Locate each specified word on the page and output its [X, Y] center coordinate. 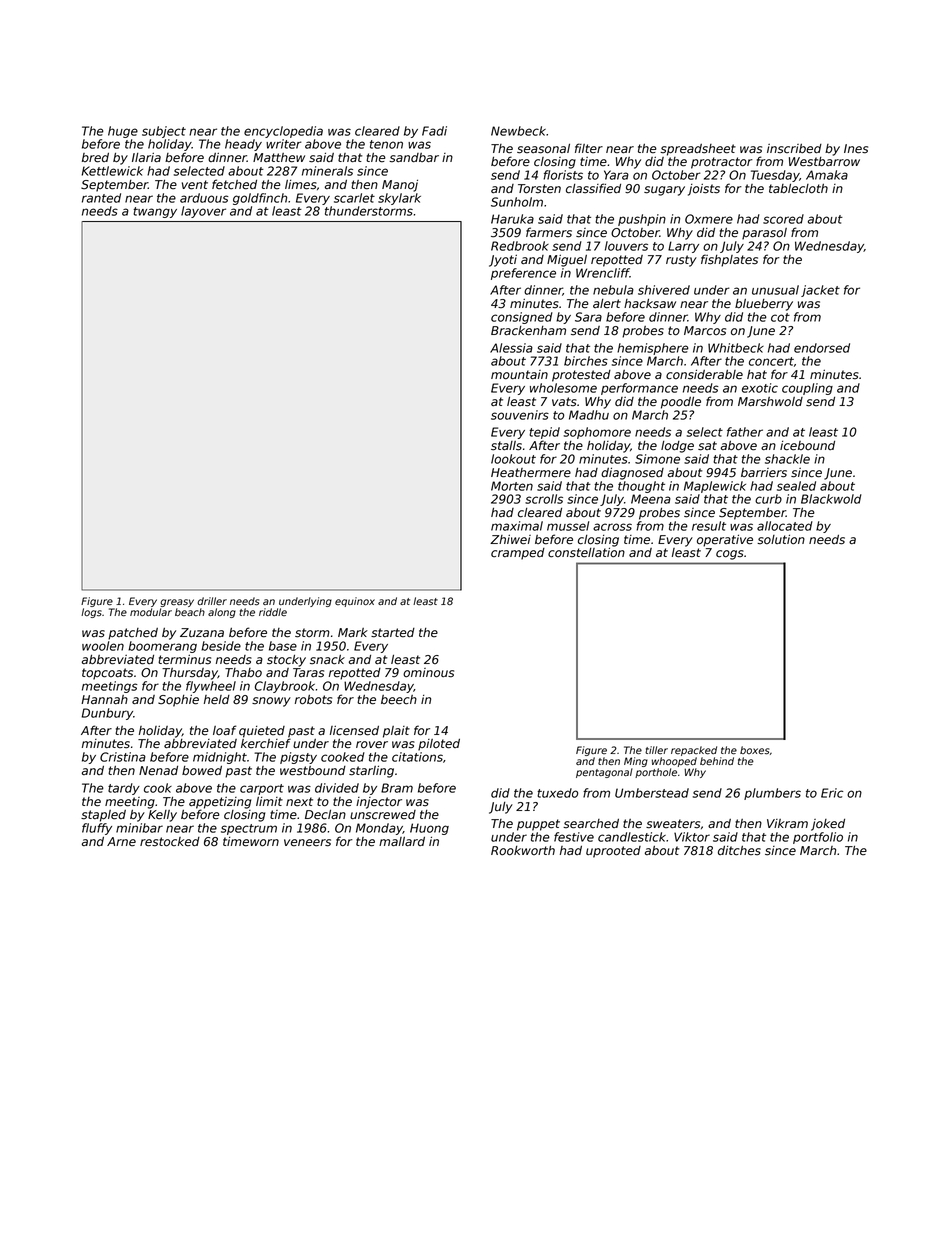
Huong [429, 829]
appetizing [220, 803]
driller [212, 601]
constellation [586, 552]
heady [243, 145]
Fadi [434, 131]
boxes [754, 750]
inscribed [794, 149]
